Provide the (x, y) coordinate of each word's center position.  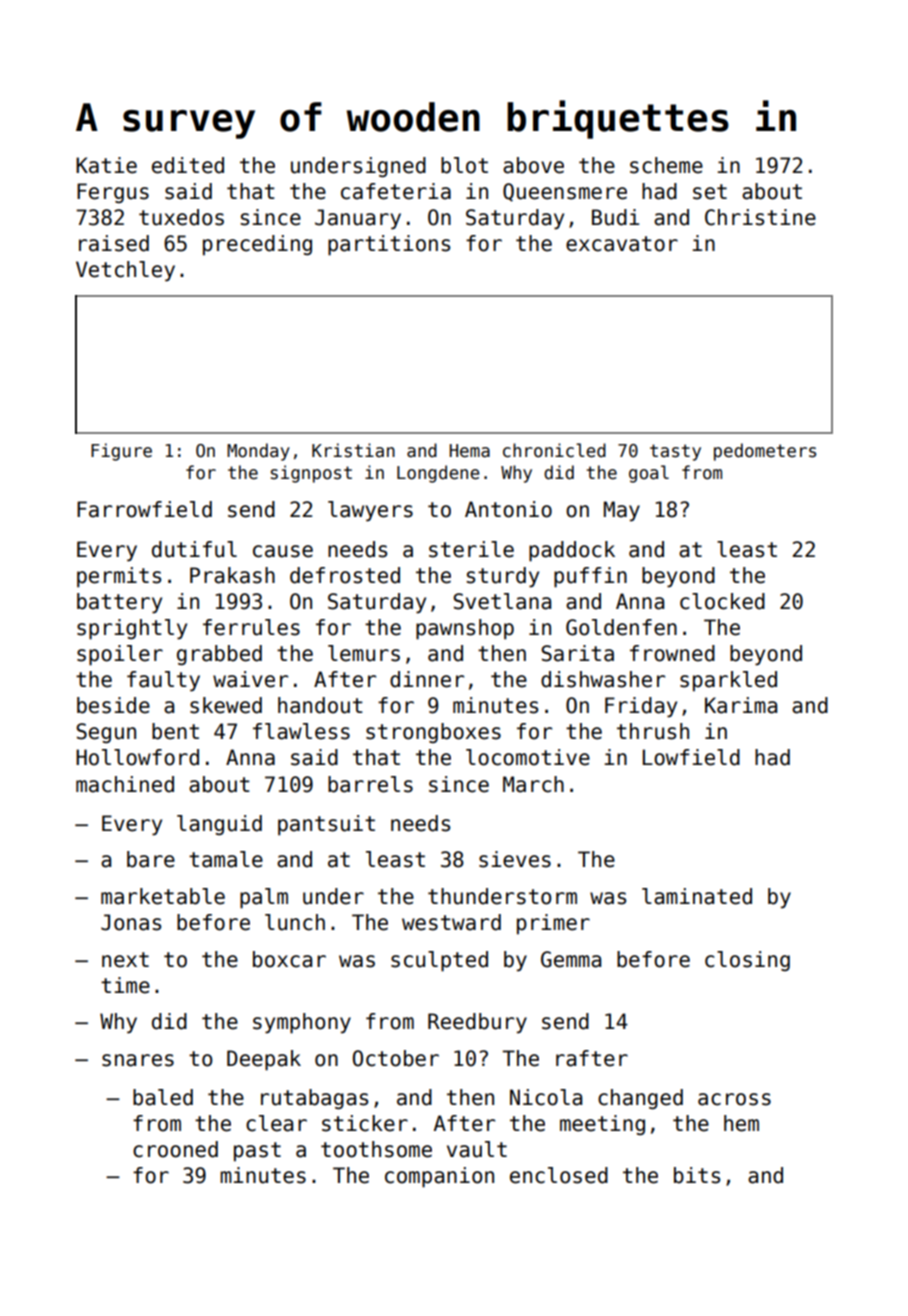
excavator (622, 244)
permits (119, 577)
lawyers (370, 511)
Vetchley (125, 271)
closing (747, 961)
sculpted (439, 961)
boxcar (289, 959)
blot (464, 165)
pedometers (765, 452)
